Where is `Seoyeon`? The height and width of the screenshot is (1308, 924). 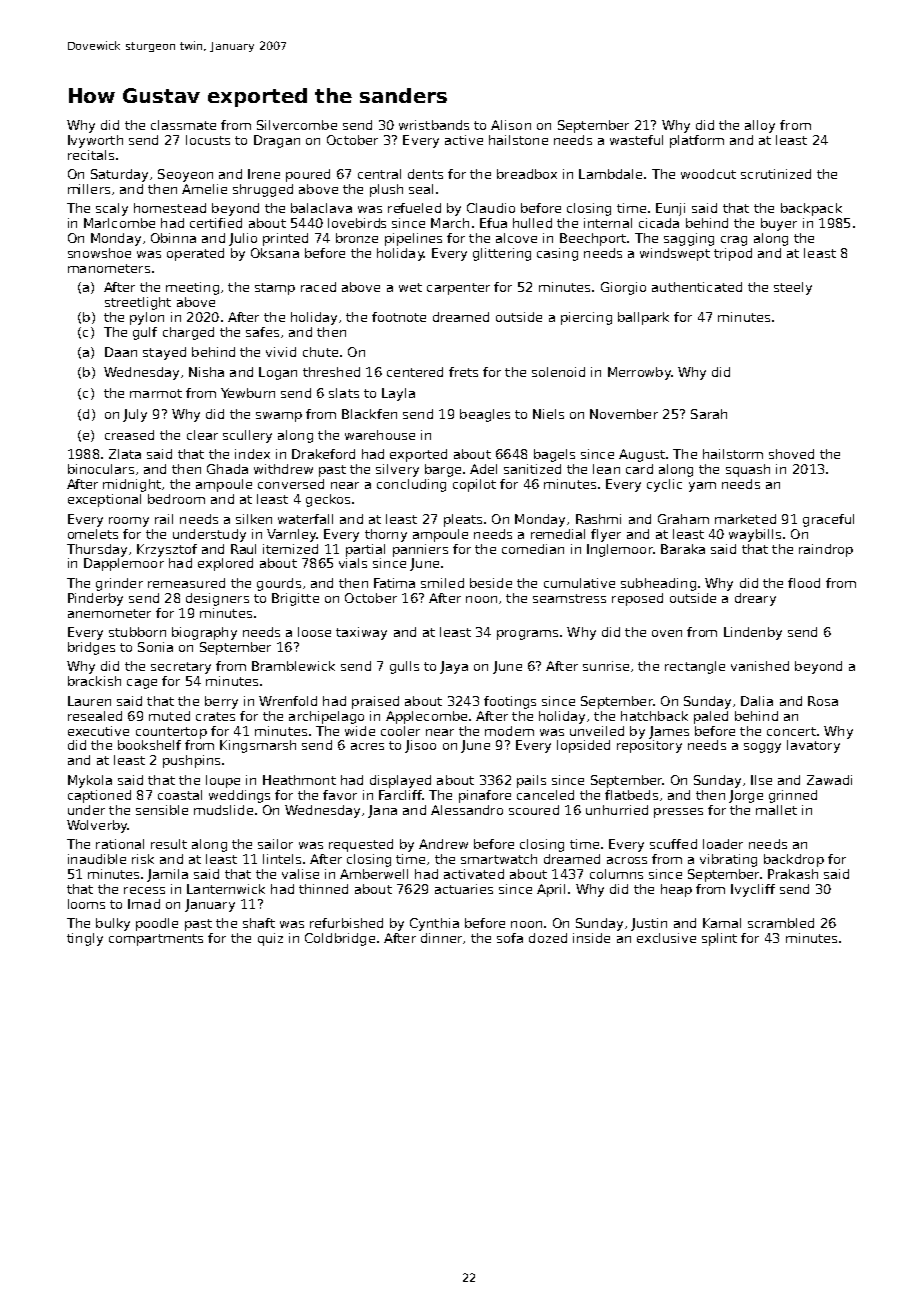 Seoyeon is located at coordinates (185, 175).
